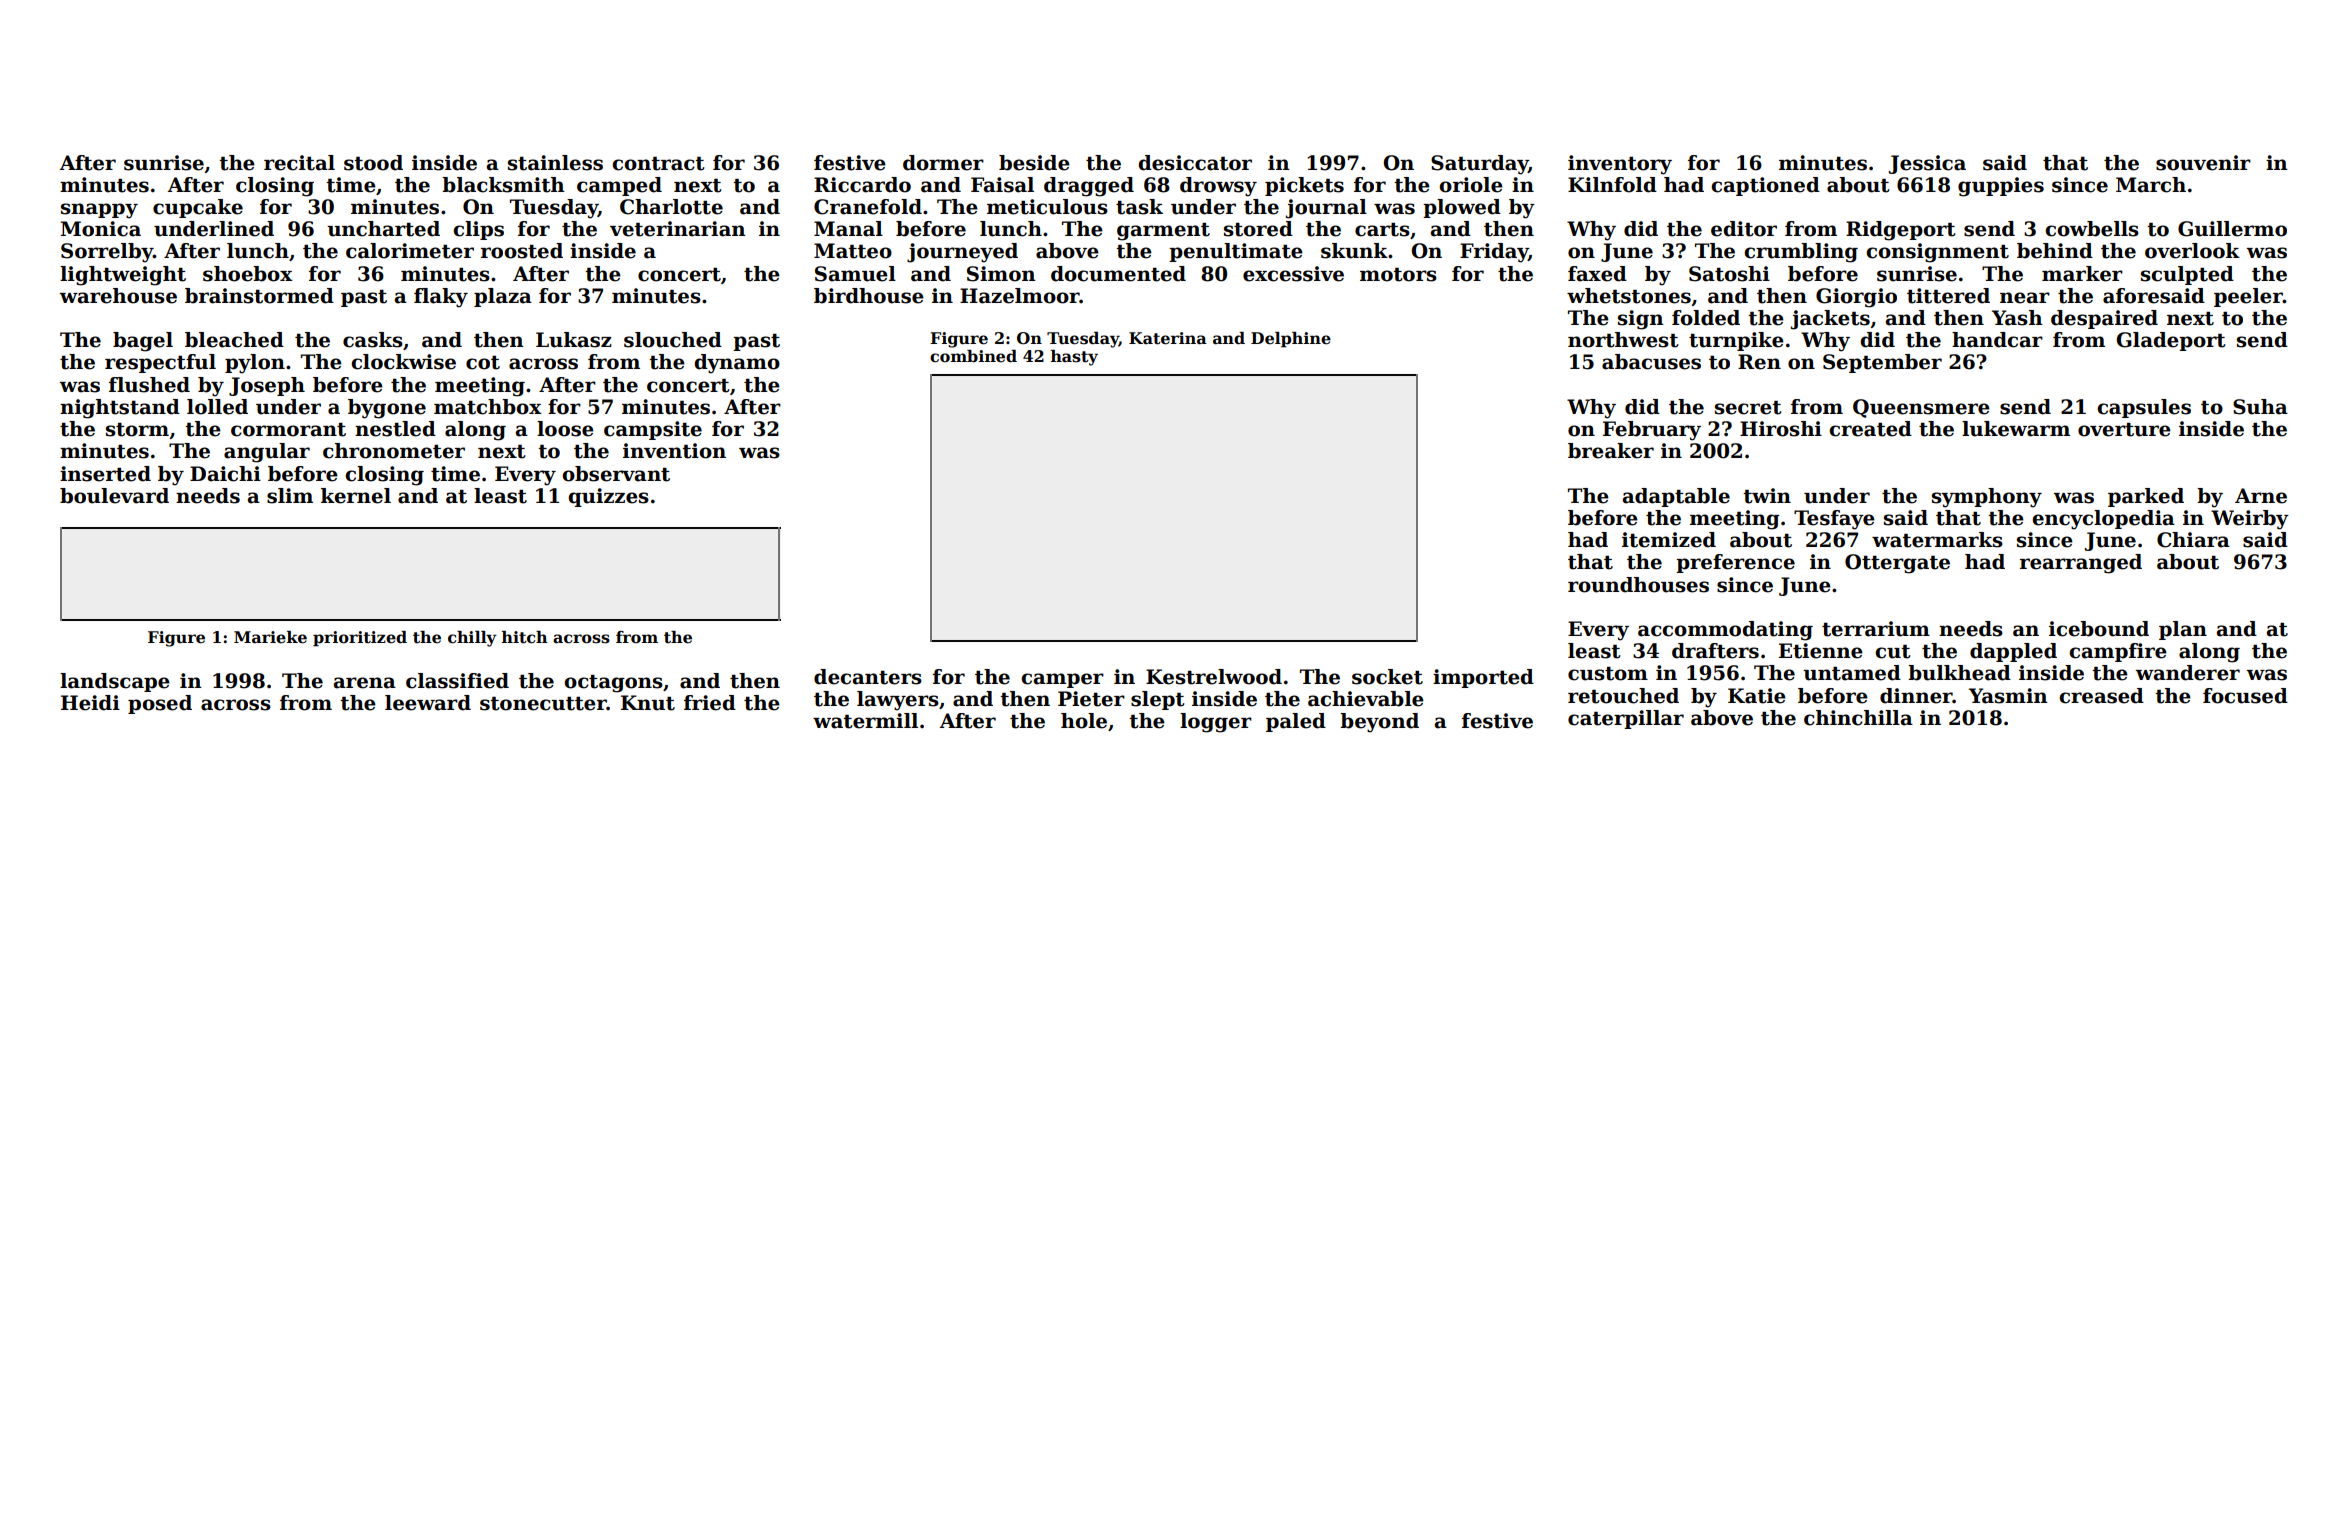 This page has height=1519, width=2348. I want to click on bulkhead, so click(1959, 673).
